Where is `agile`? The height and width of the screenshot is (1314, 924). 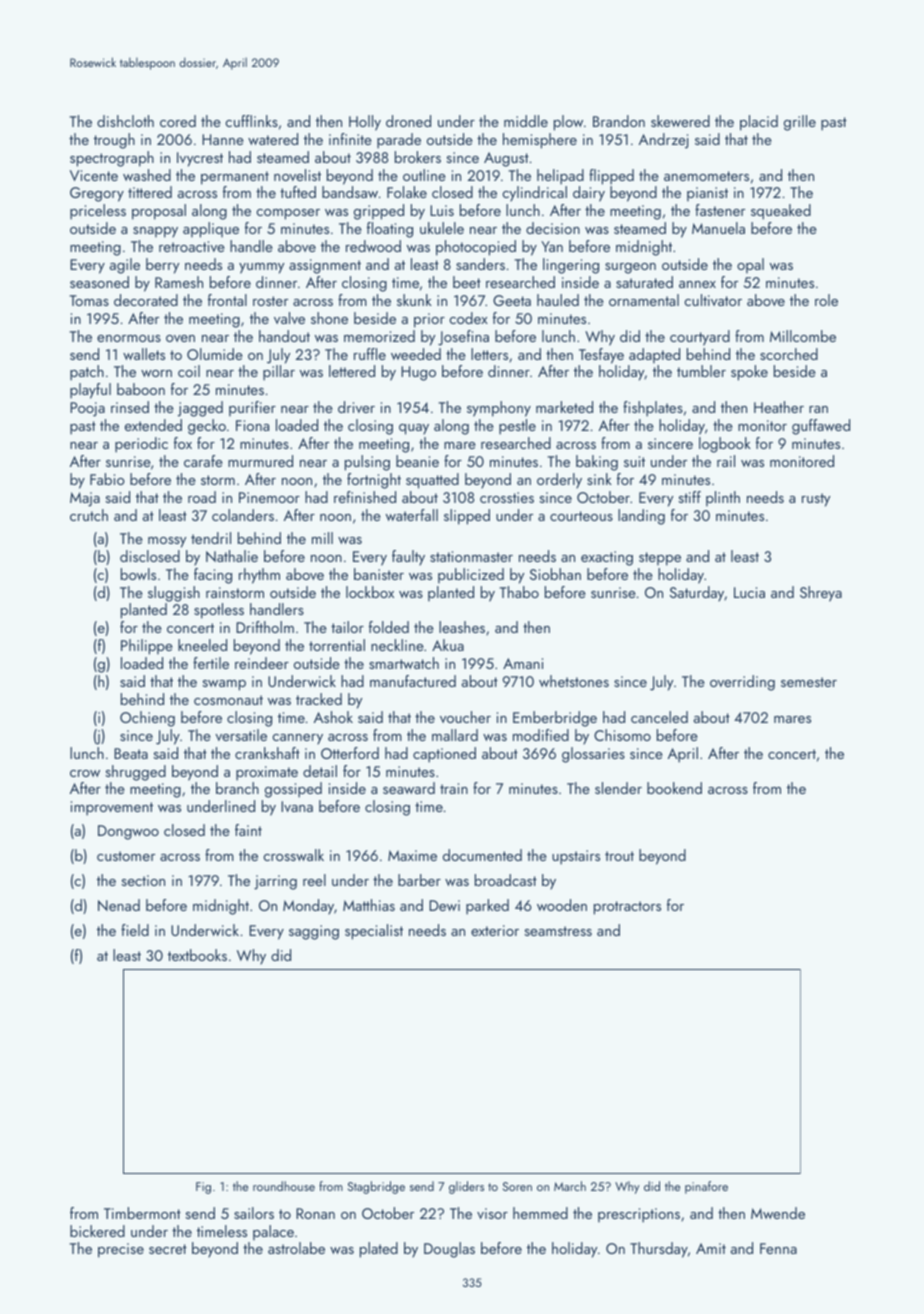
agile is located at coordinates (125, 266).
